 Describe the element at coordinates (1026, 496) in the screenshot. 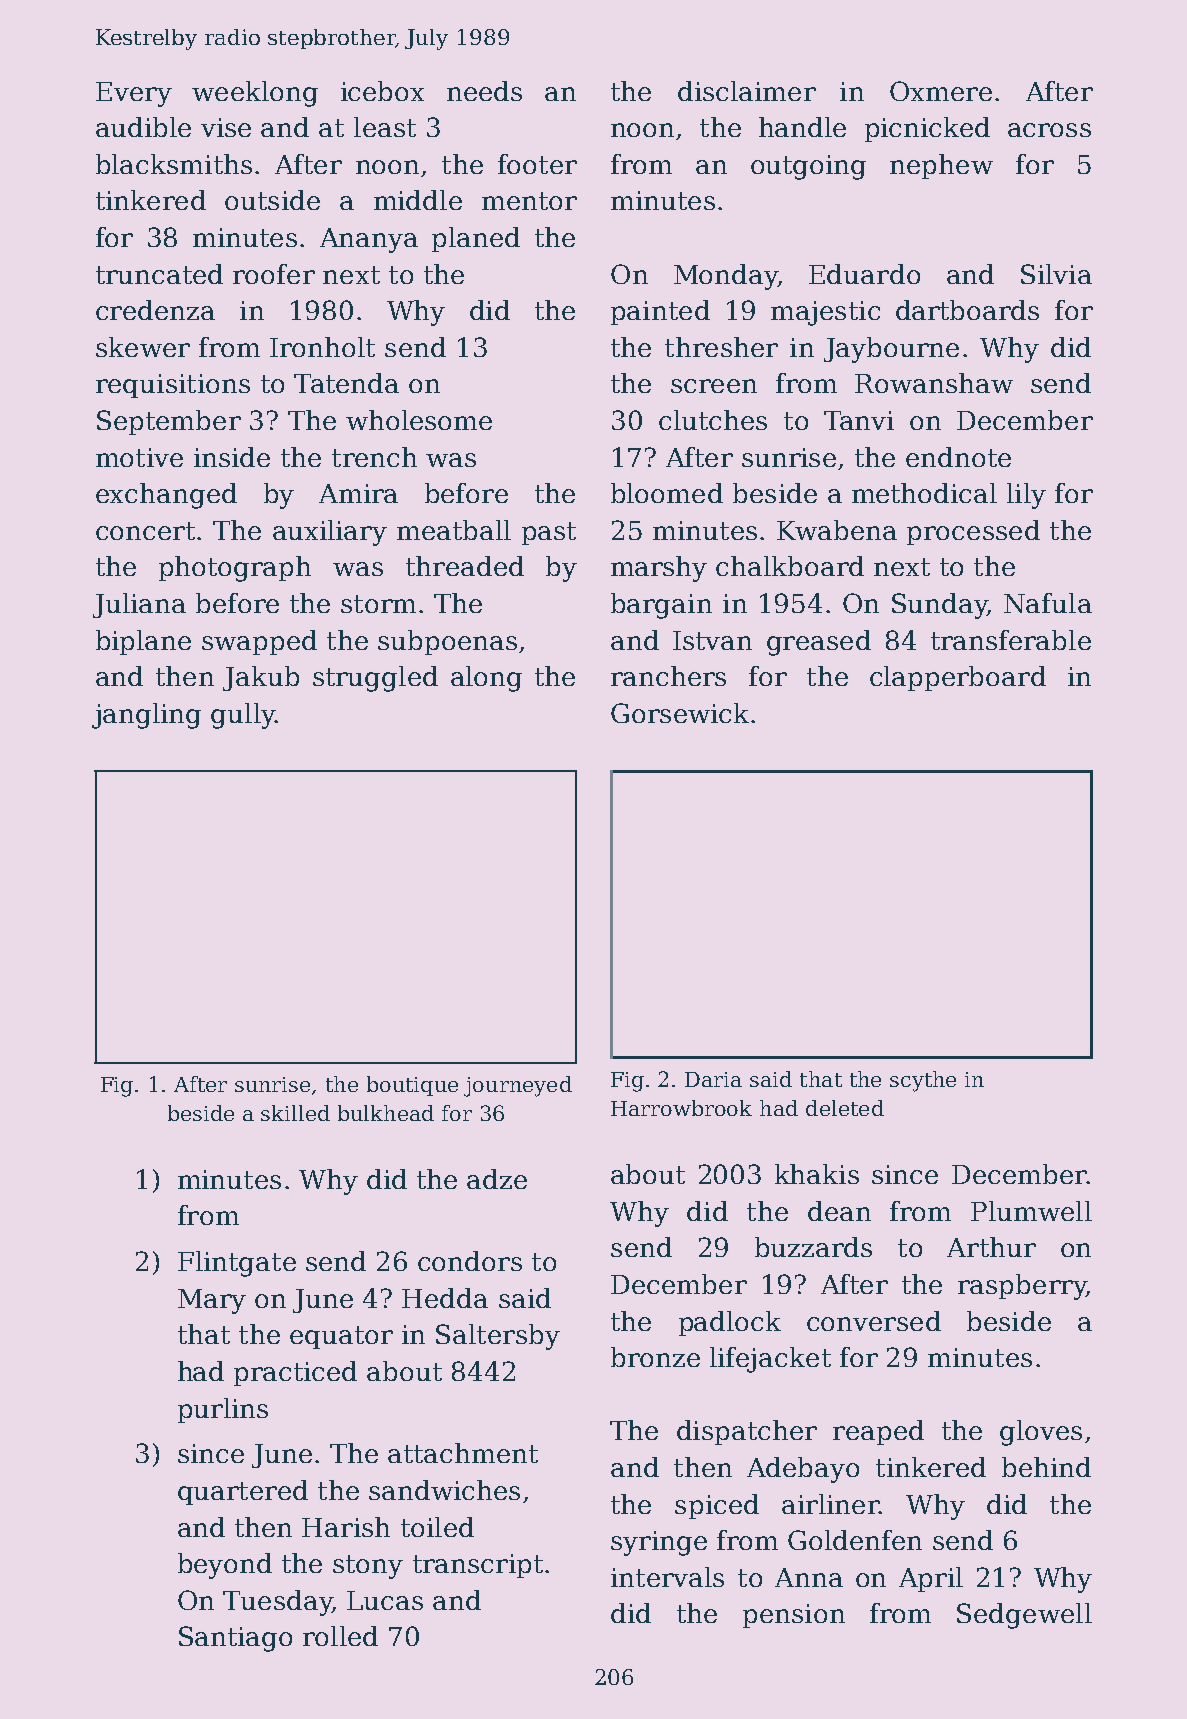

I see `lily` at that location.
